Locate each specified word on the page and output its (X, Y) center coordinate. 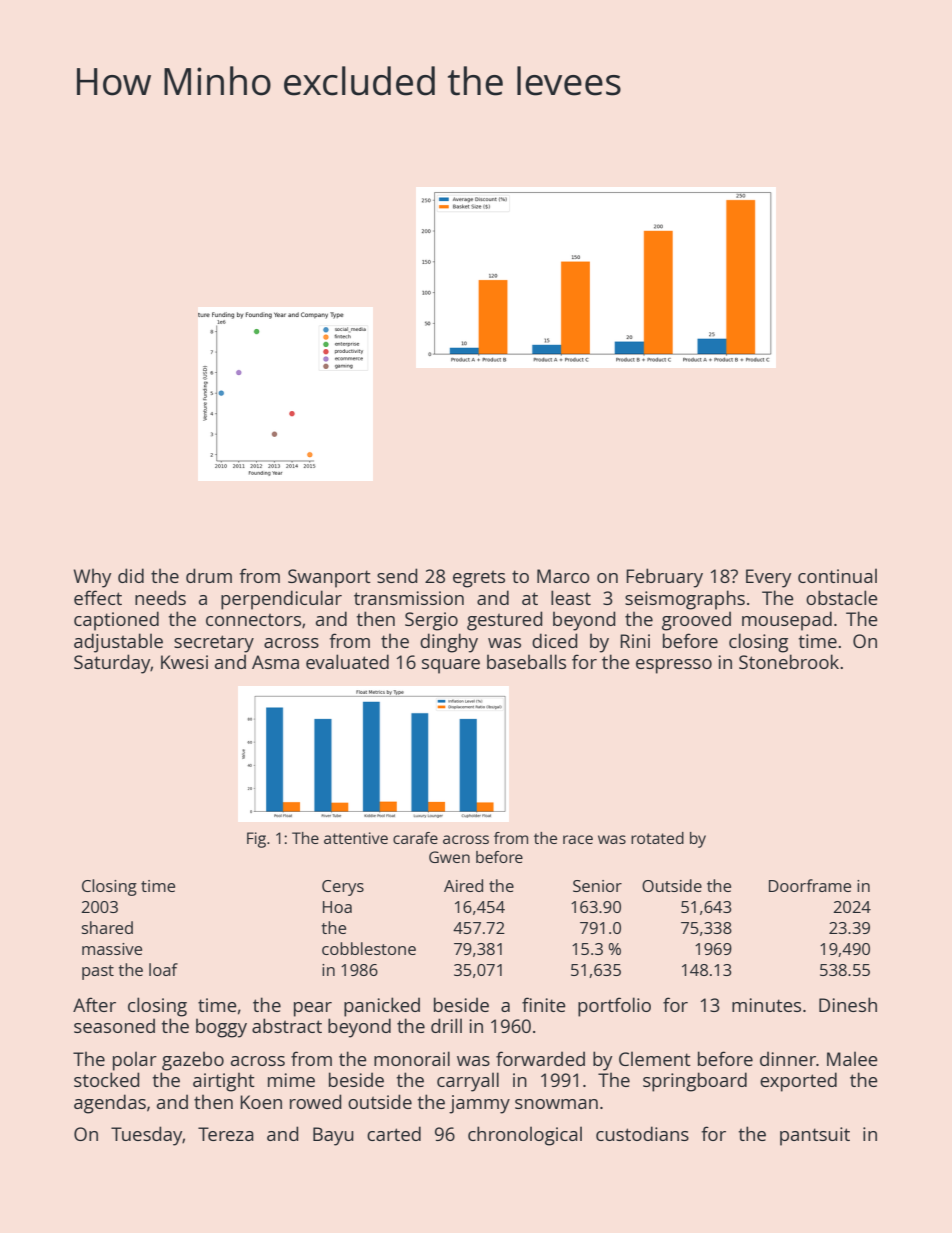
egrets (479, 579)
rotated (657, 838)
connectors (253, 619)
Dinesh (848, 1004)
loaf (163, 969)
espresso (674, 666)
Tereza (226, 1134)
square (451, 666)
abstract (287, 1025)
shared (107, 927)
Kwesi (184, 662)
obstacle (842, 597)
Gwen (449, 857)
